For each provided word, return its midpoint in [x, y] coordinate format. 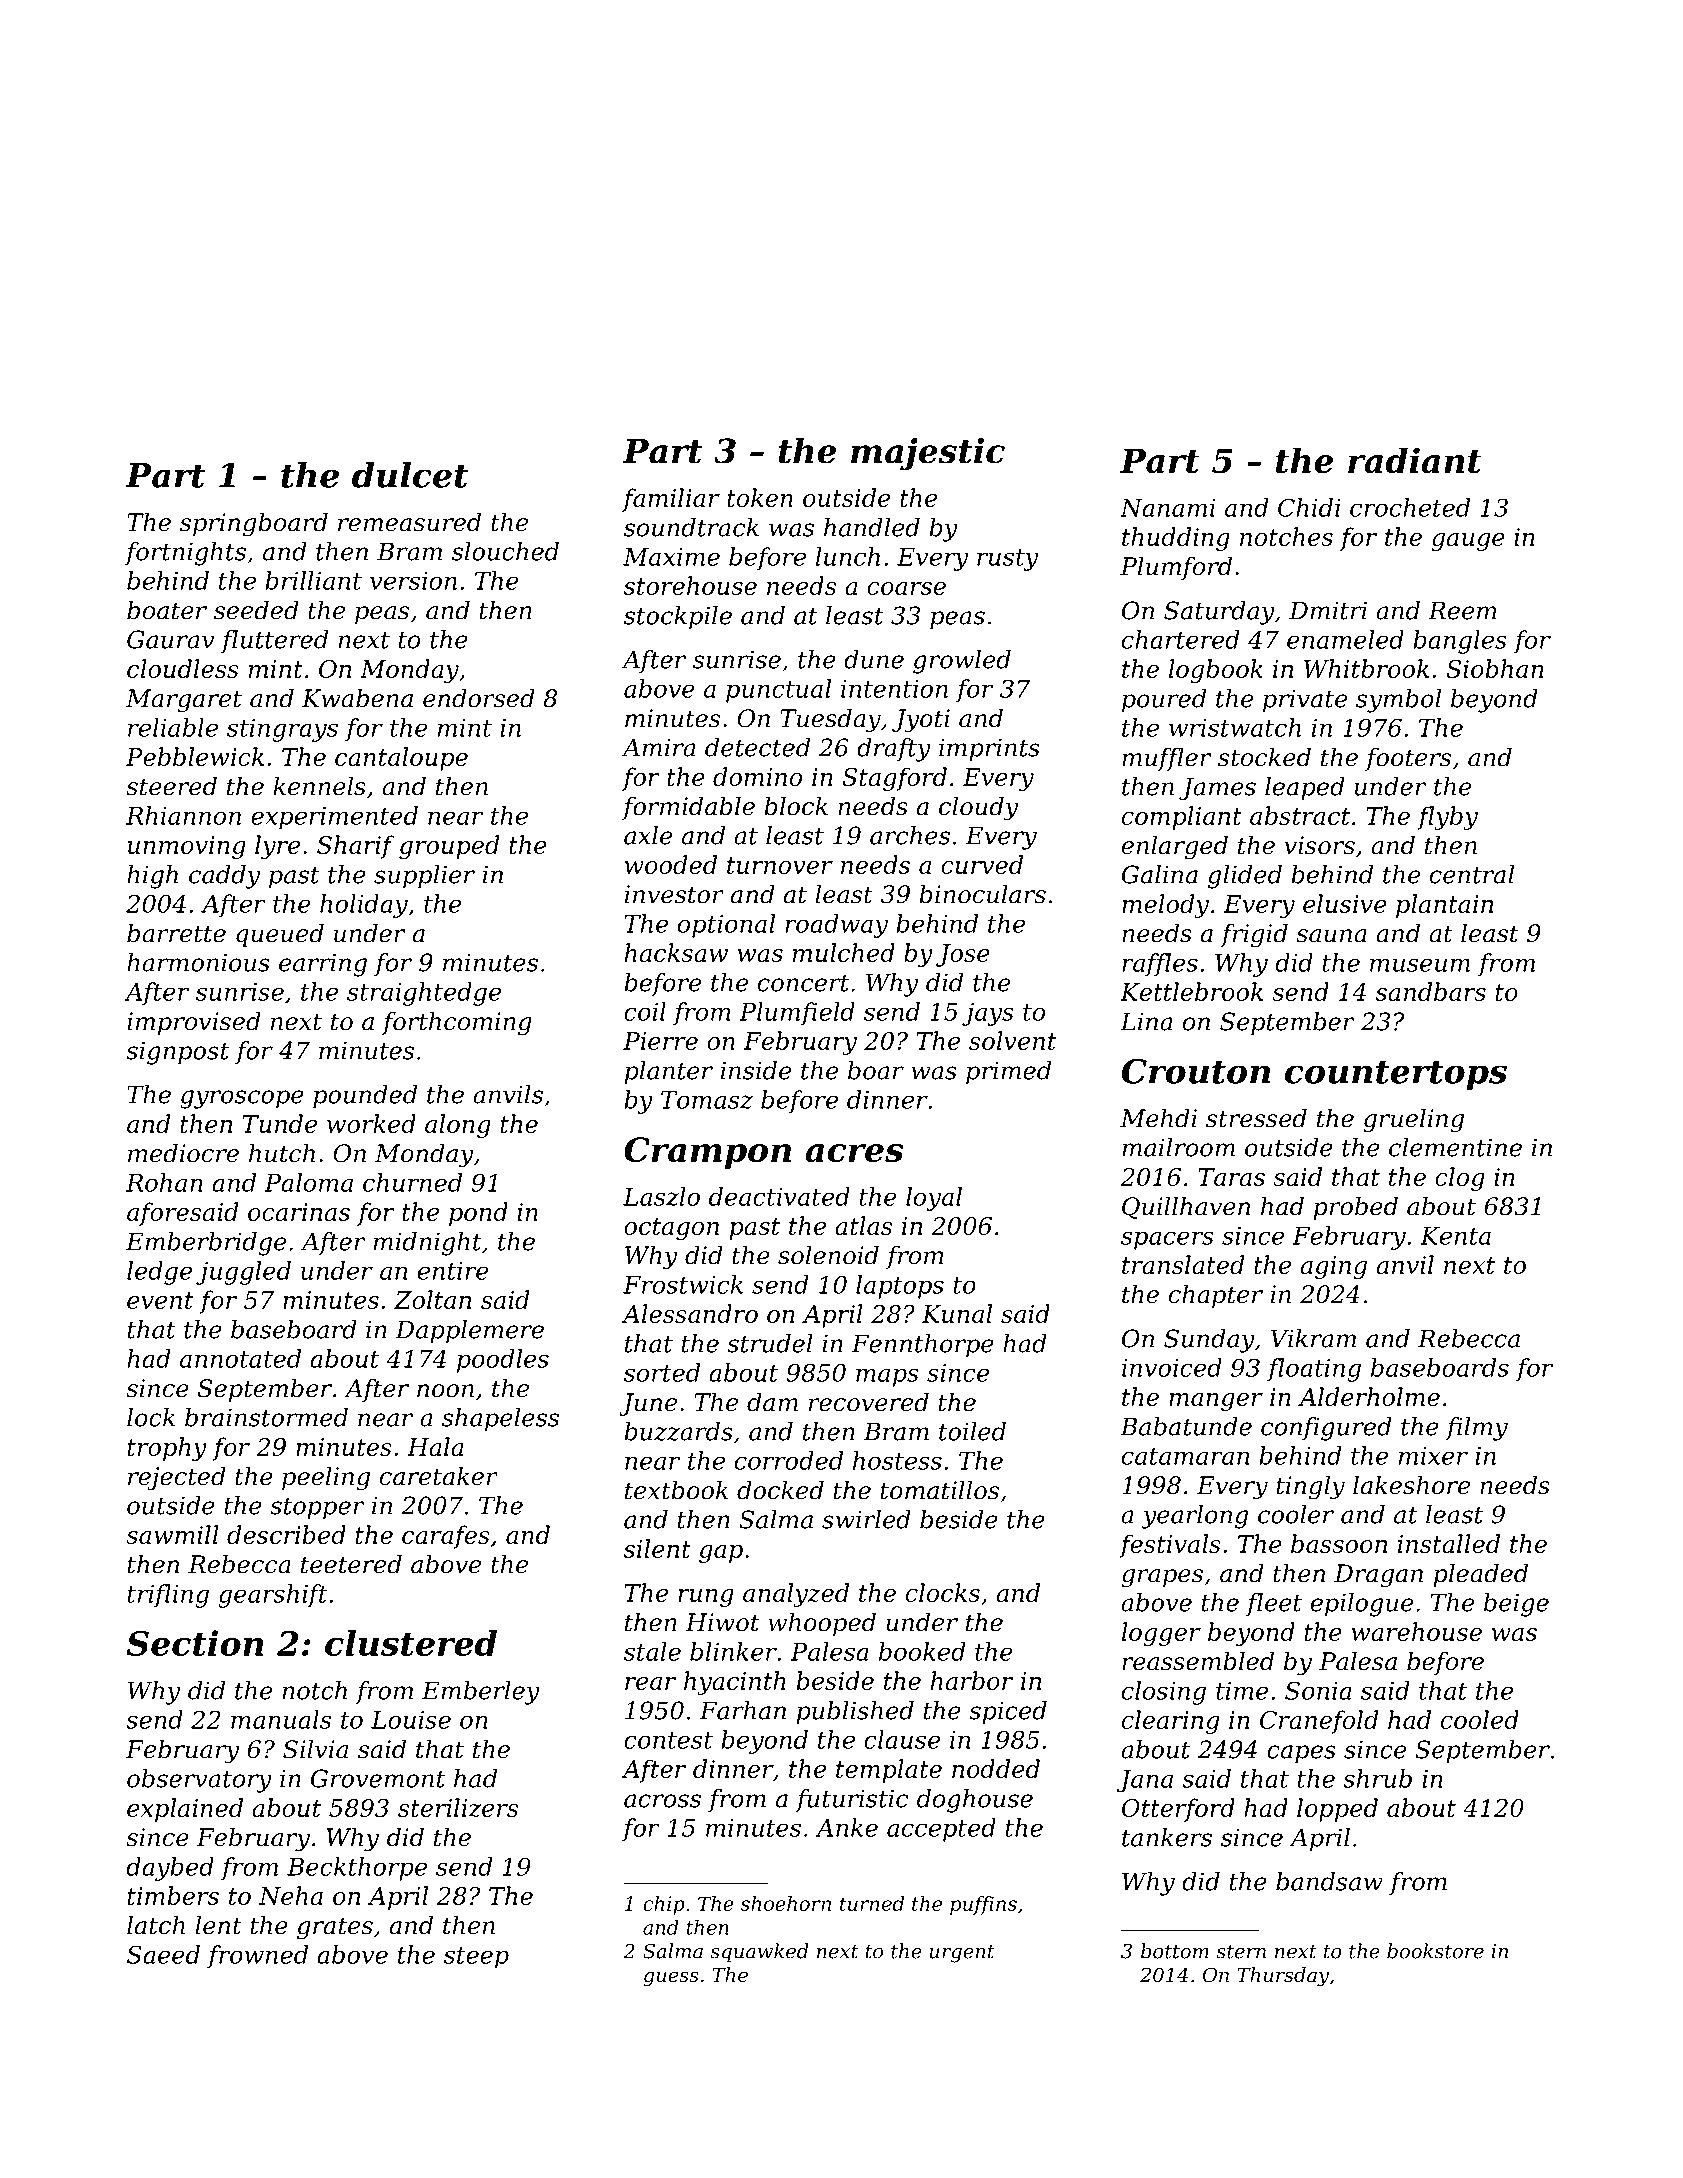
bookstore [1435, 1951]
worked [371, 1123]
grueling [1413, 1120]
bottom [1175, 1951]
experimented [334, 817]
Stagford [894, 779]
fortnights [185, 554]
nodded [996, 1768]
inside [756, 1070]
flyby [1447, 818]
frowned [257, 1956]
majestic [928, 454]
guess [671, 1979]
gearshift [273, 1596]
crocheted [1410, 507]
